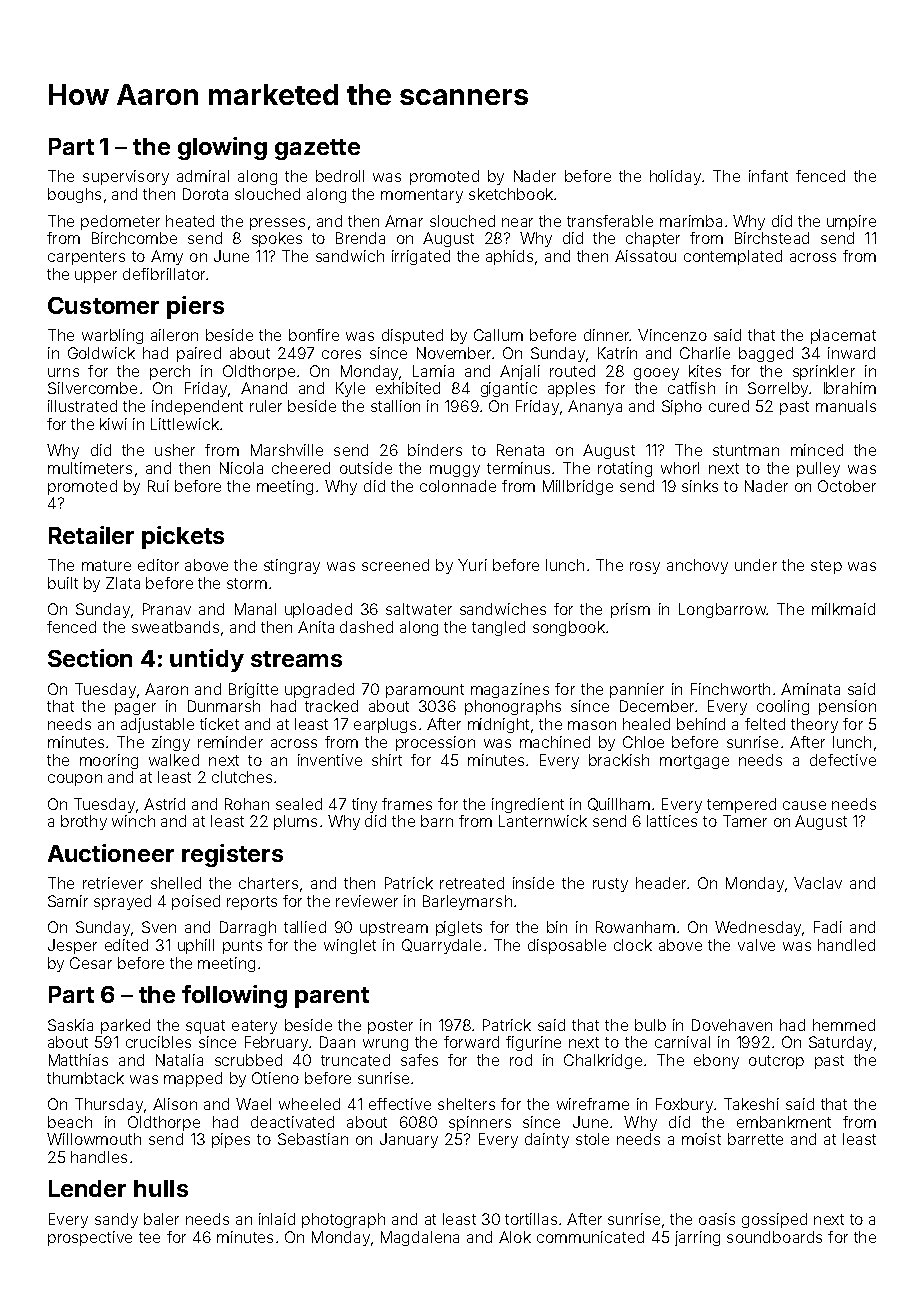 The height and width of the screenshot is (1308, 924). Describe the element at coordinates (241, 468) in the screenshot. I see `Nicola` at that location.
